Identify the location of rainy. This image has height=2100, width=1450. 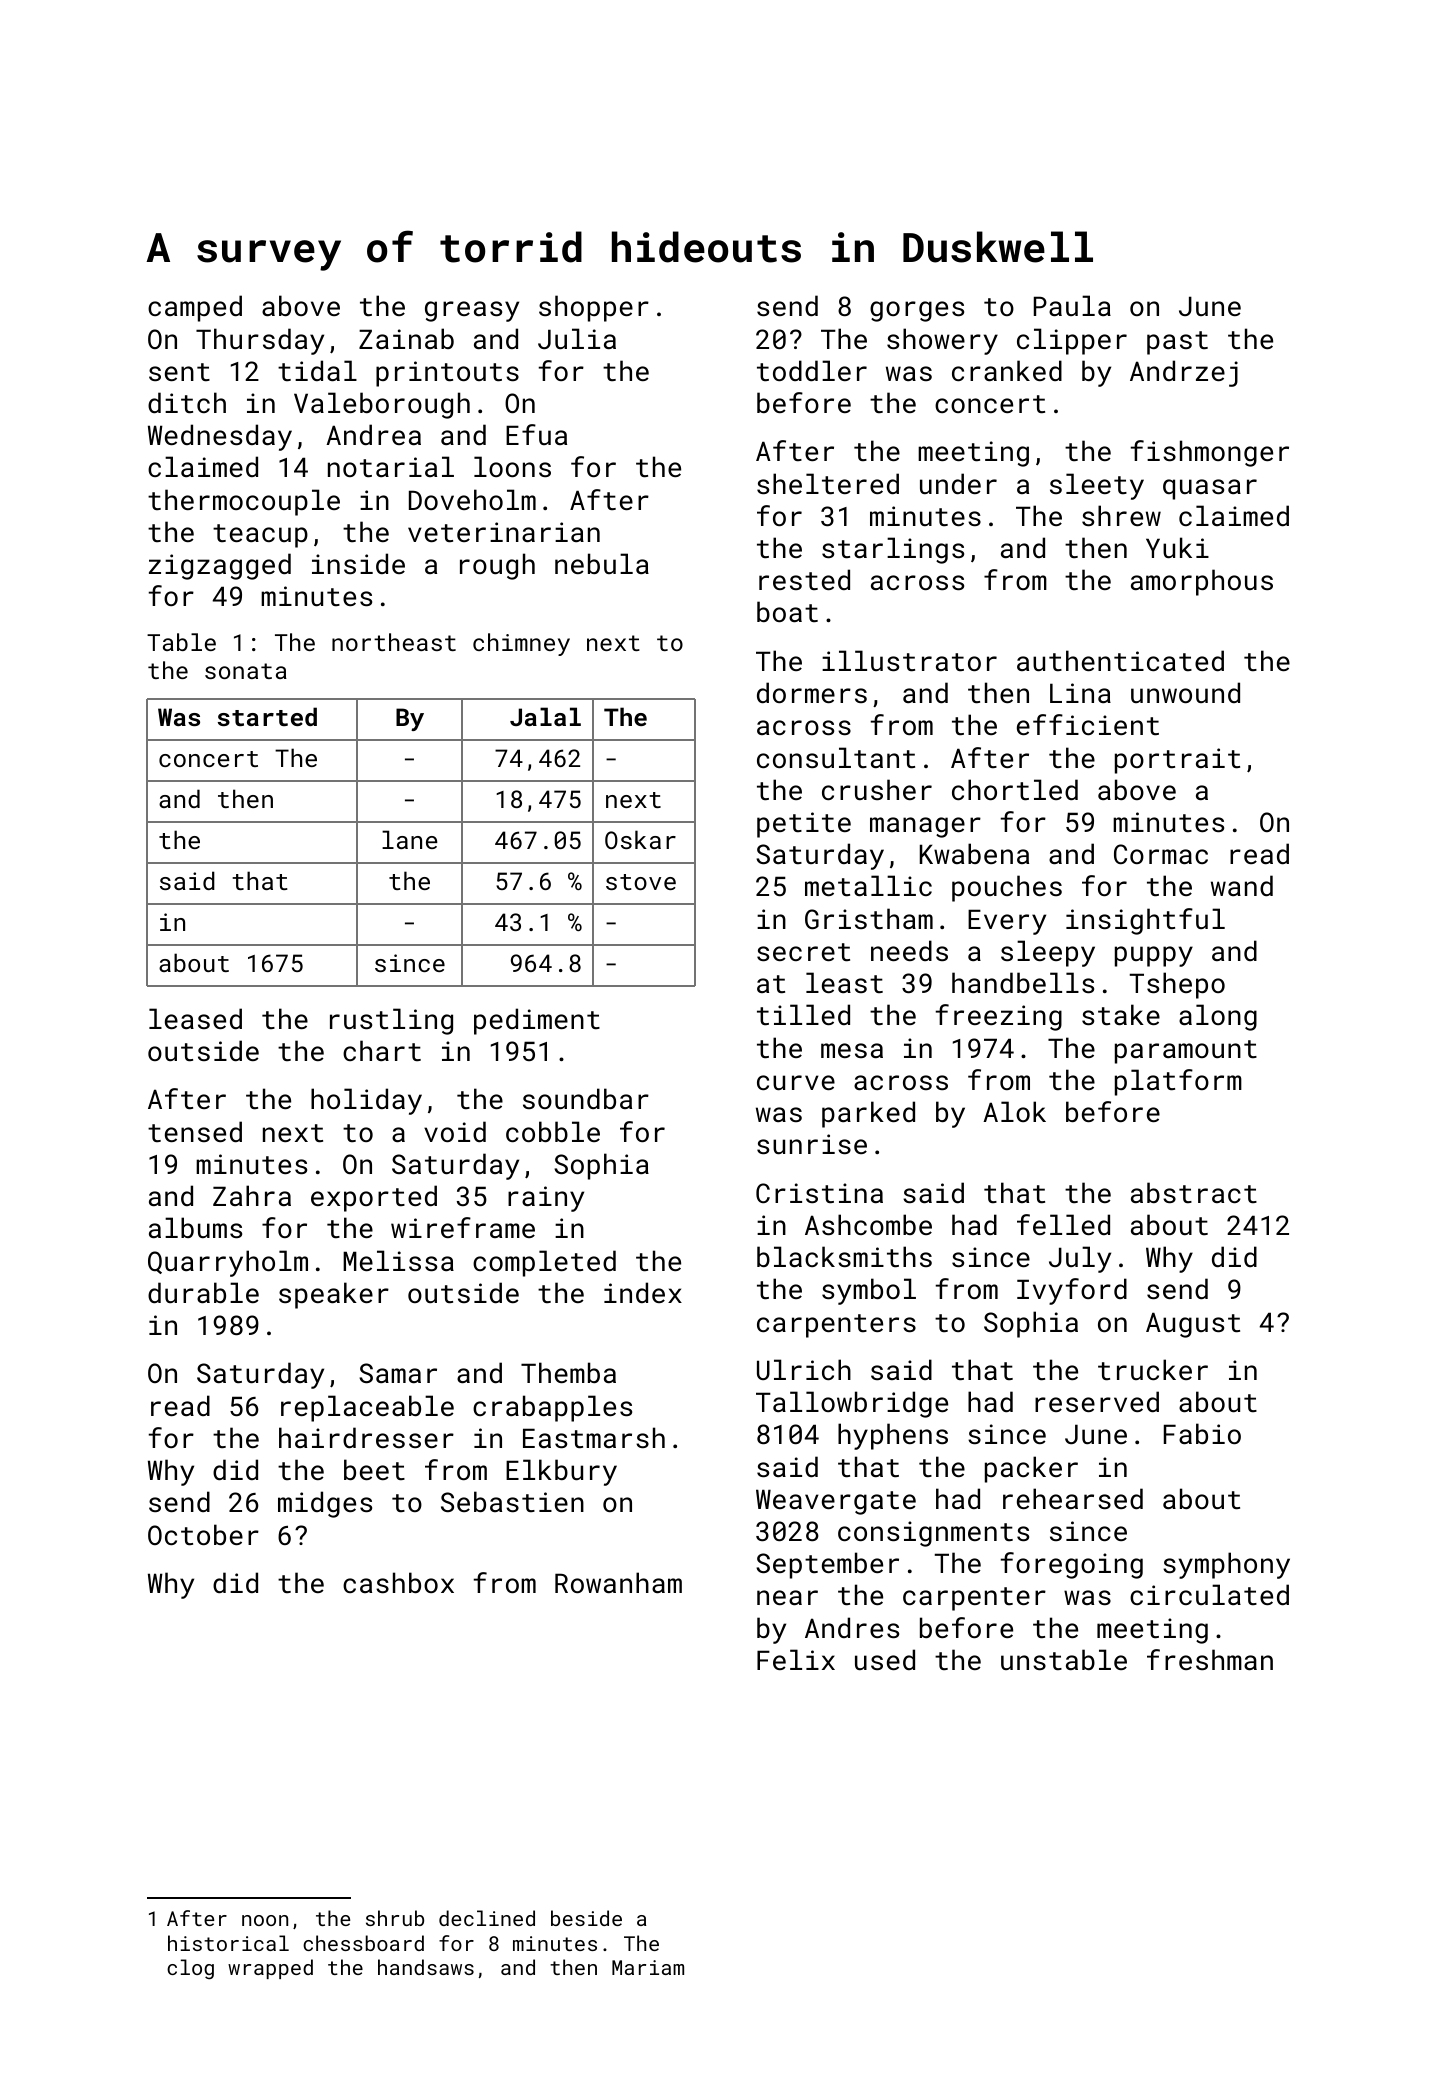
(546, 1199).
